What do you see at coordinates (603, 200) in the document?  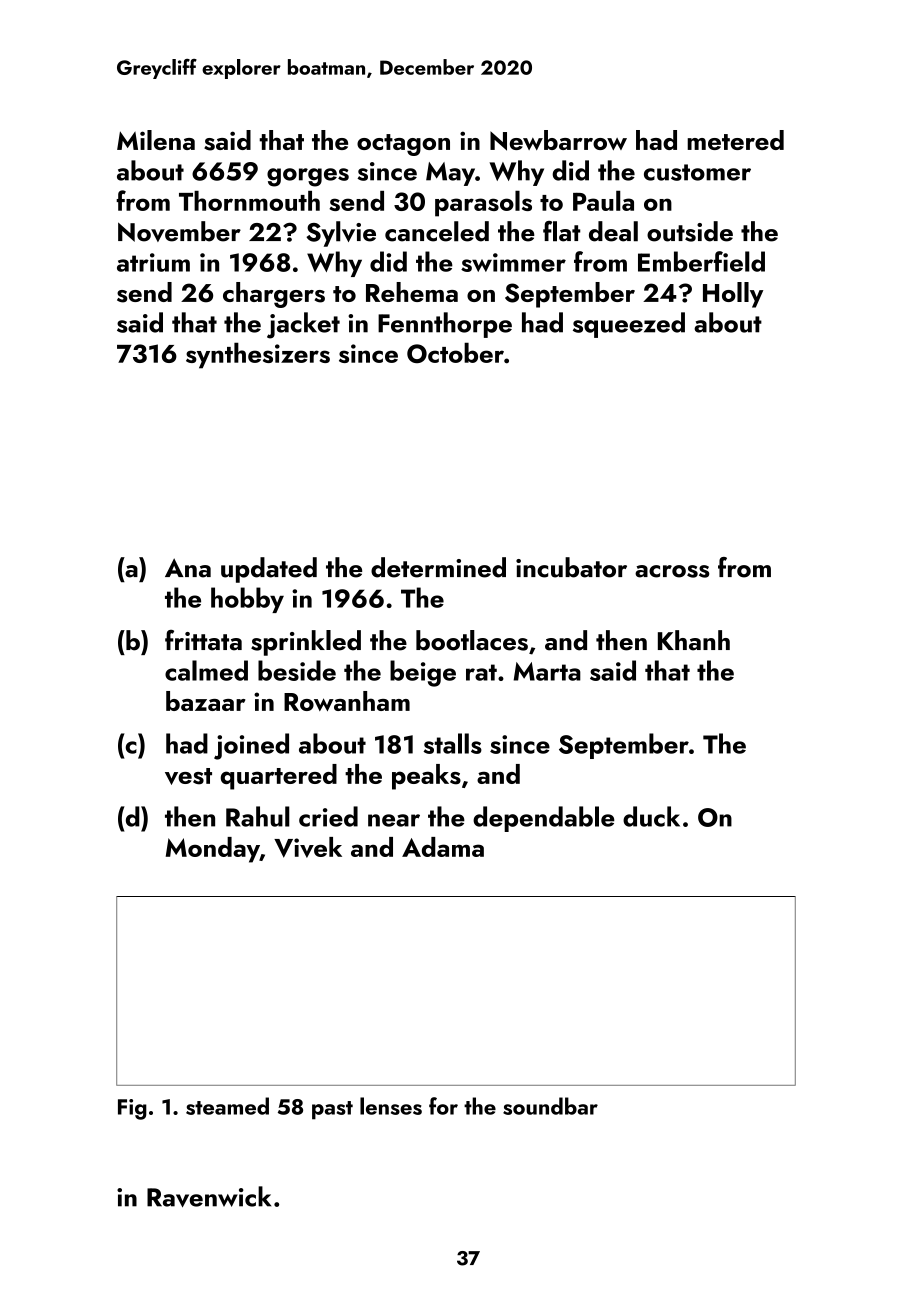 I see `Paula` at bounding box center [603, 200].
